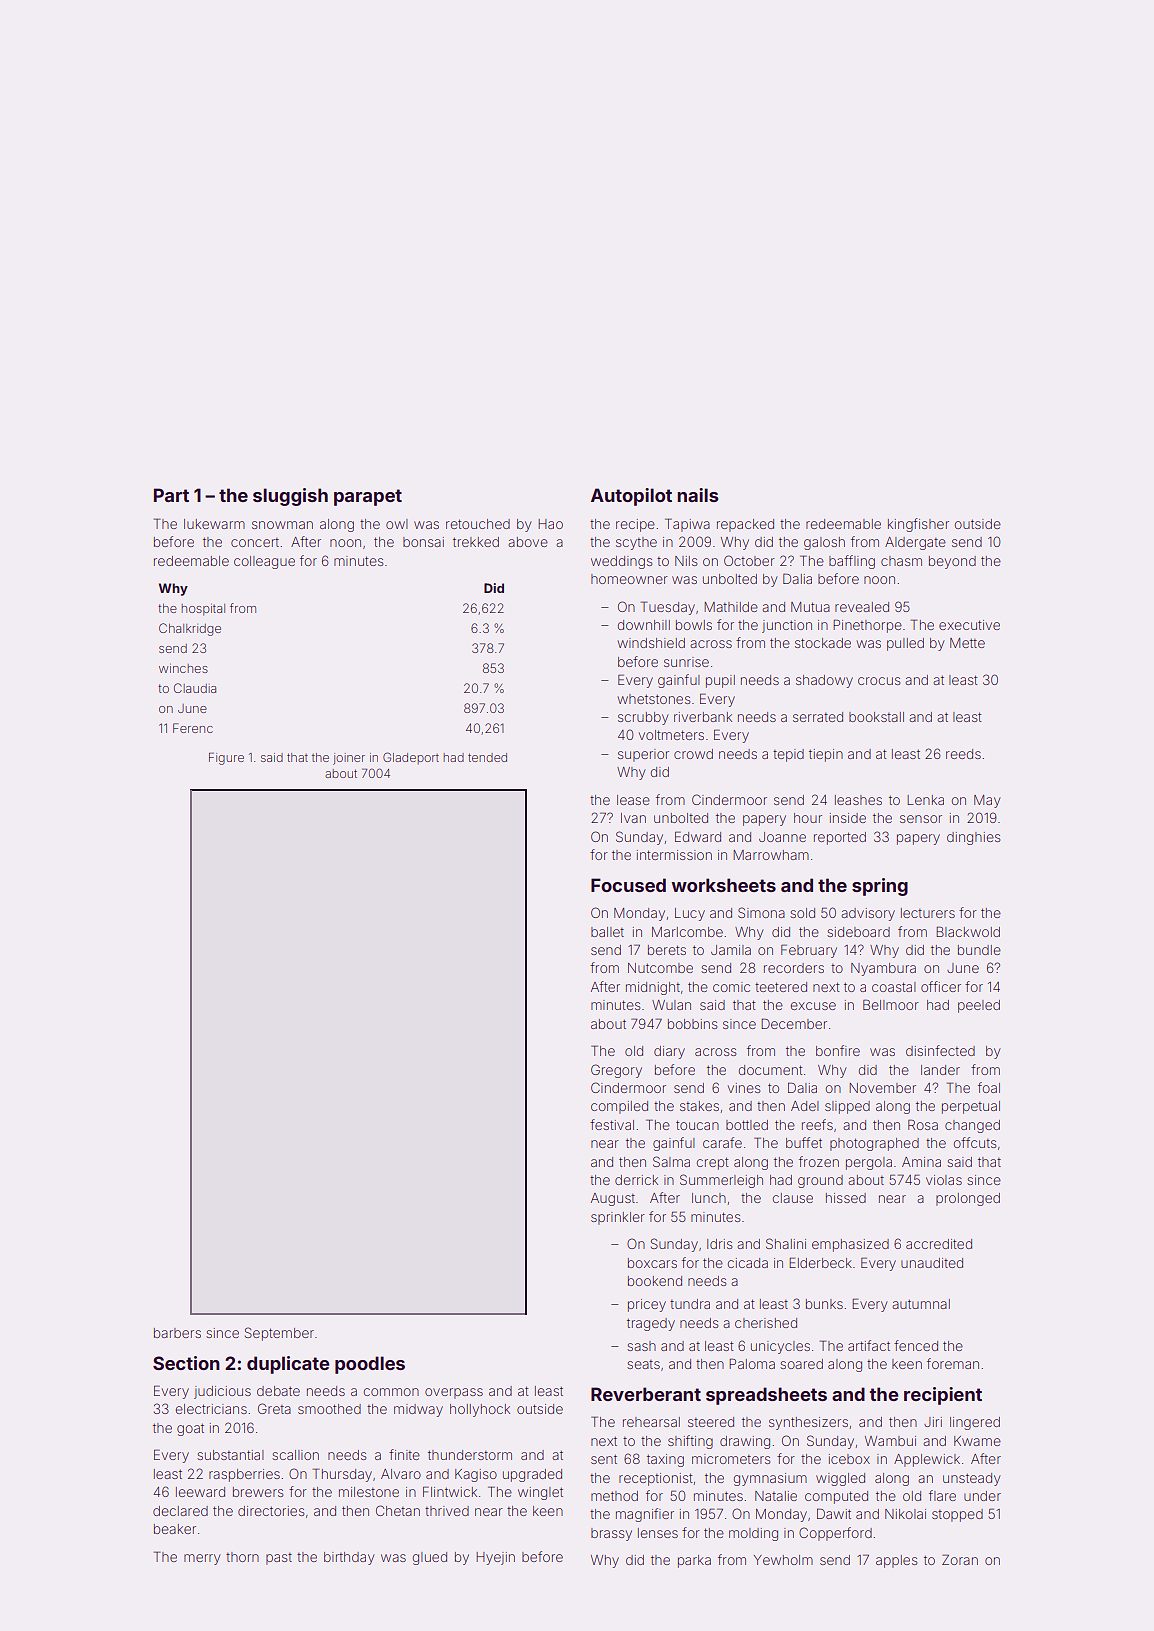 This screenshot has height=1631, width=1154. What do you see at coordinates (698, 495) in the screenshot?
I see `nails` at bounding box center [698, 495].
